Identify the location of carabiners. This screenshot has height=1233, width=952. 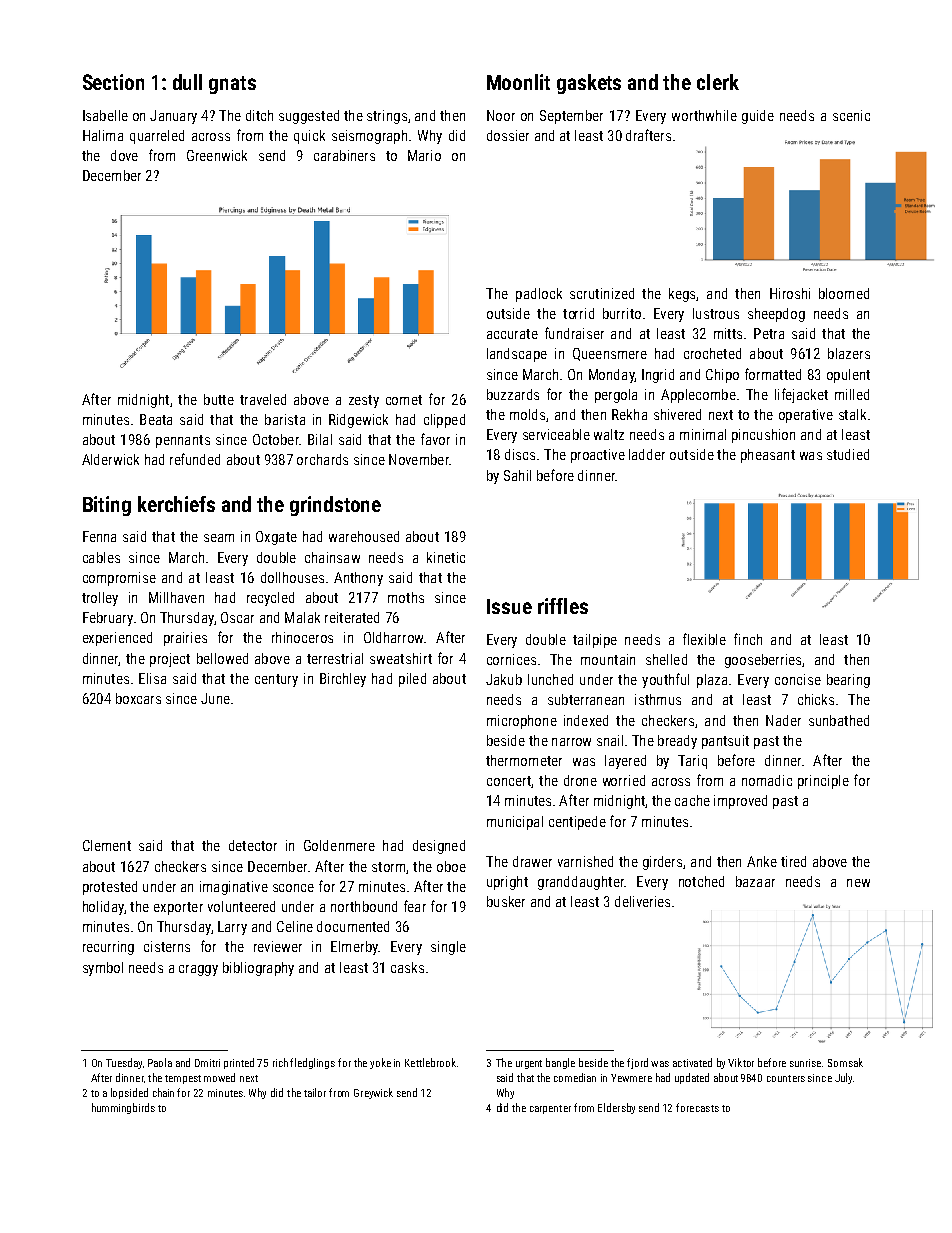
(344, 155).
